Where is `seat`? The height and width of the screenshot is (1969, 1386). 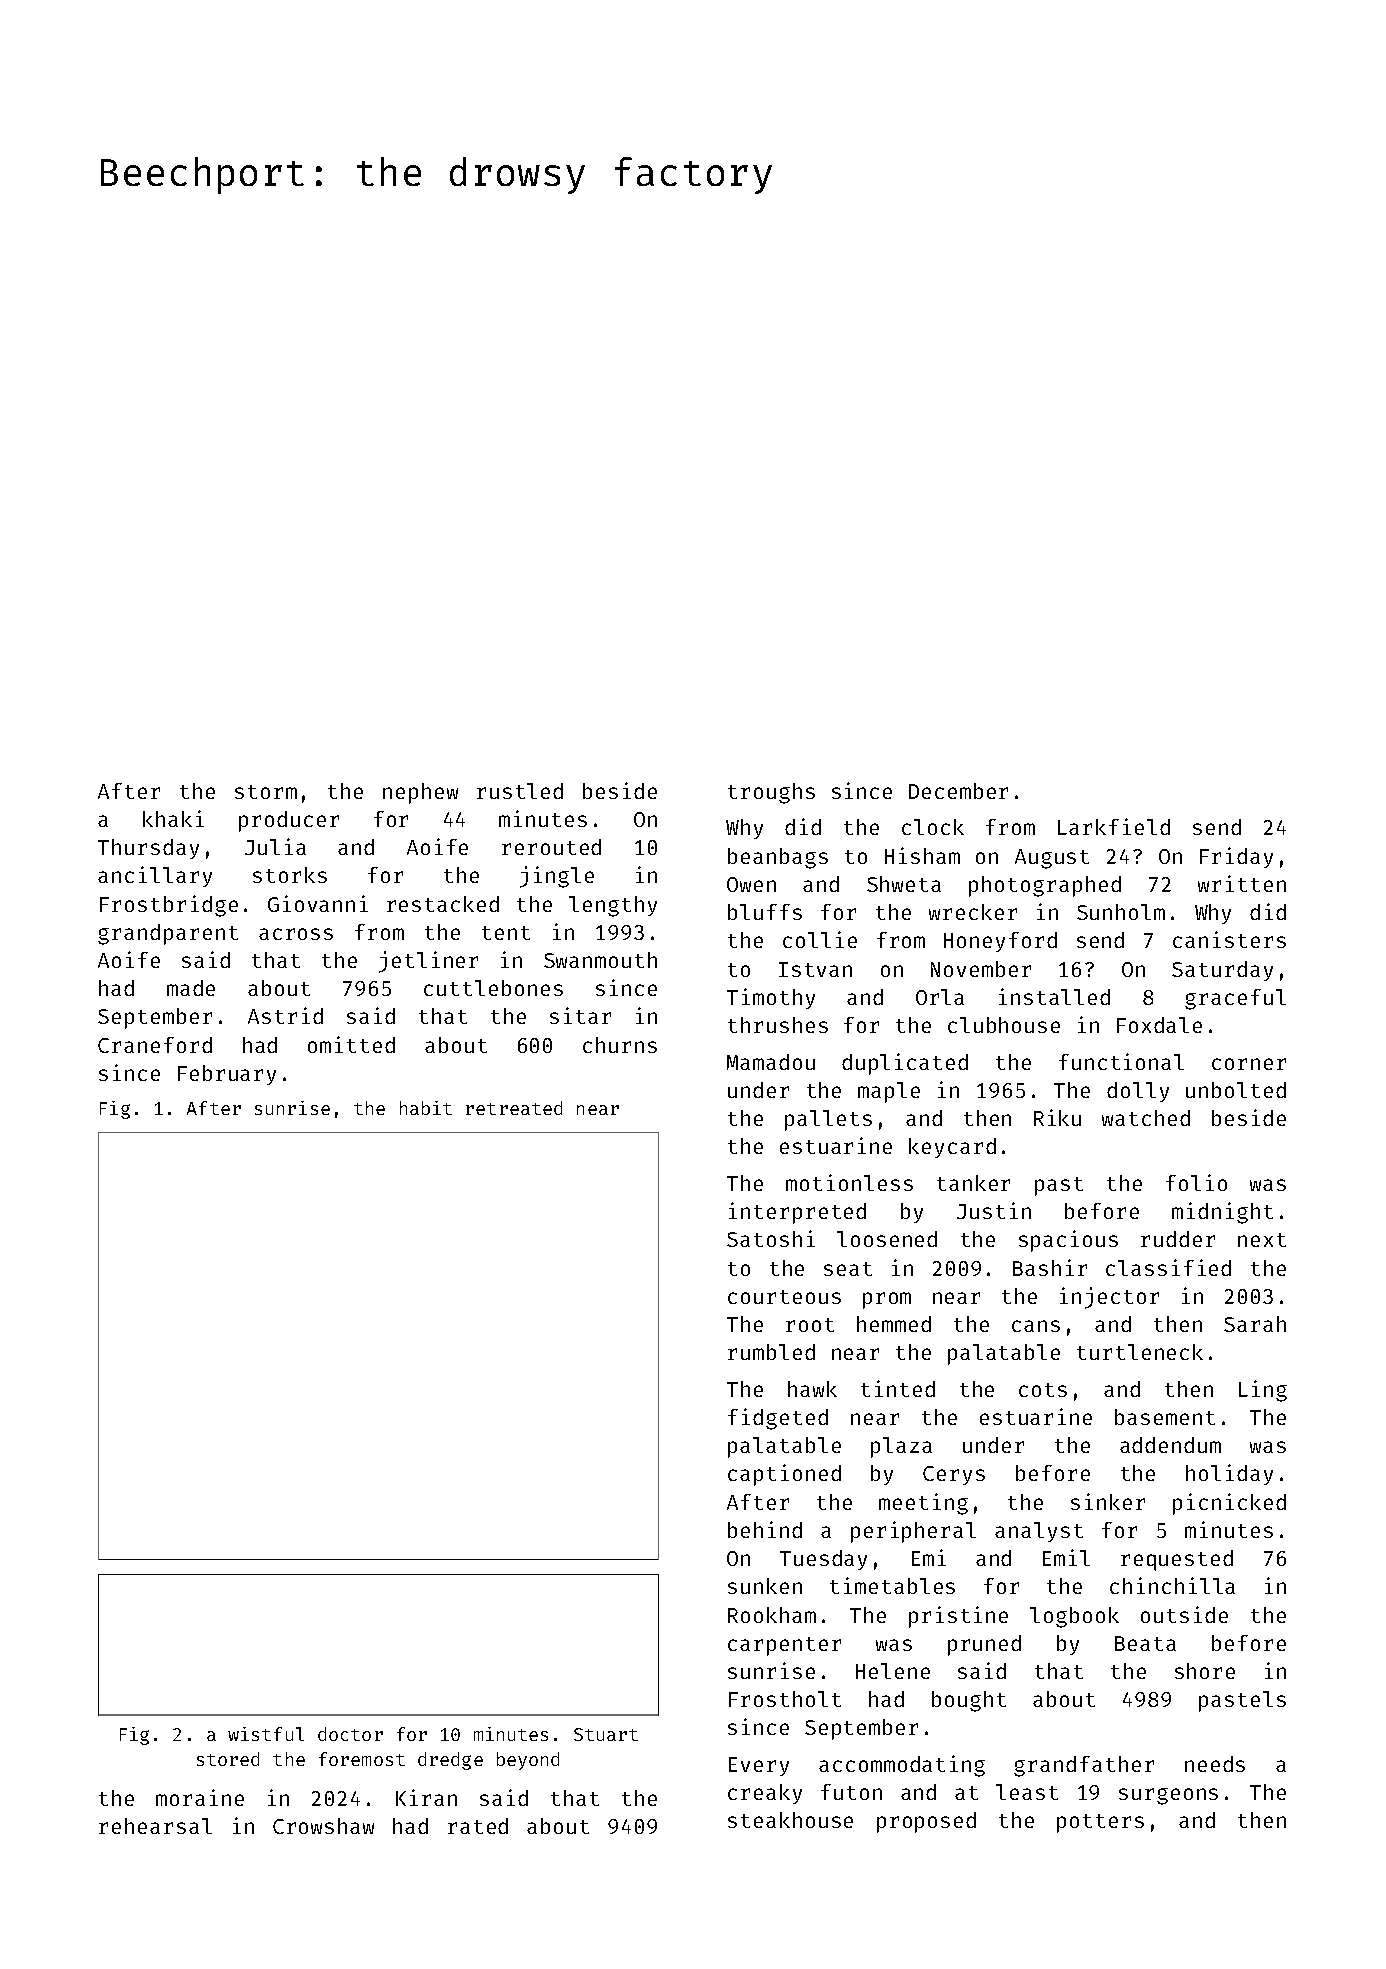
seat is located at coordinates (848, 1269).
